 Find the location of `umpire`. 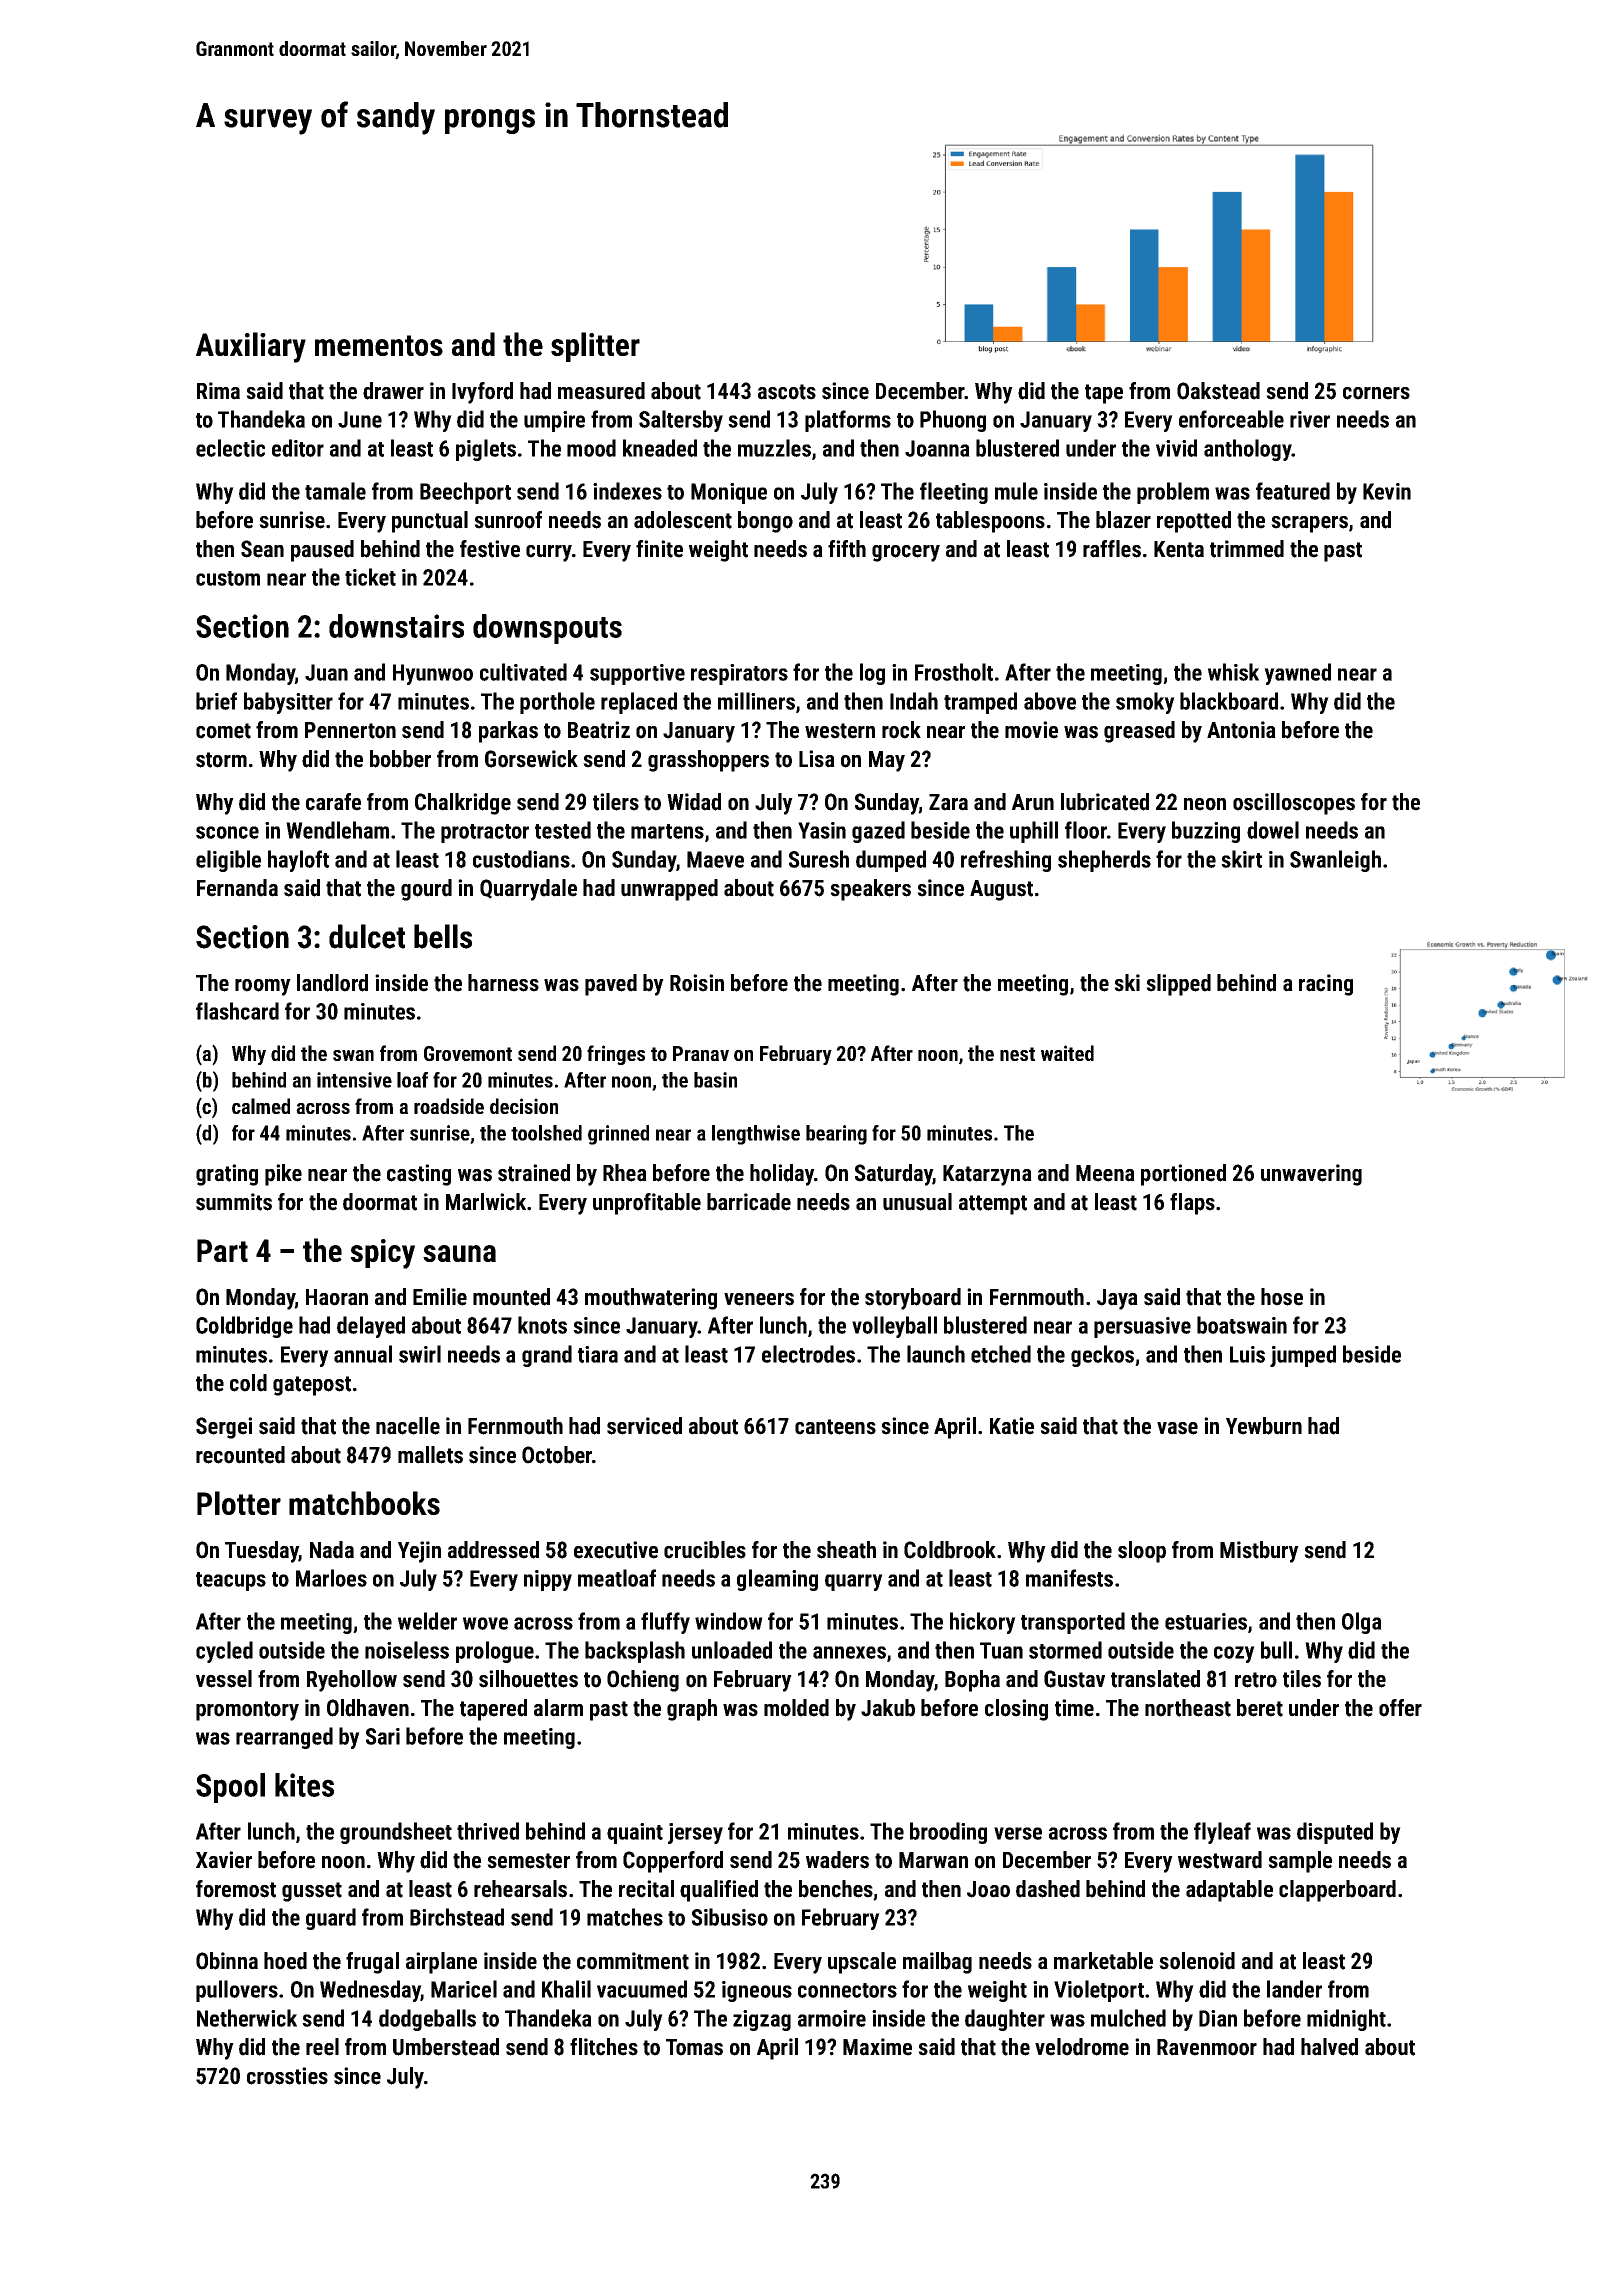

umpire is located at coordinates (554, 421).
